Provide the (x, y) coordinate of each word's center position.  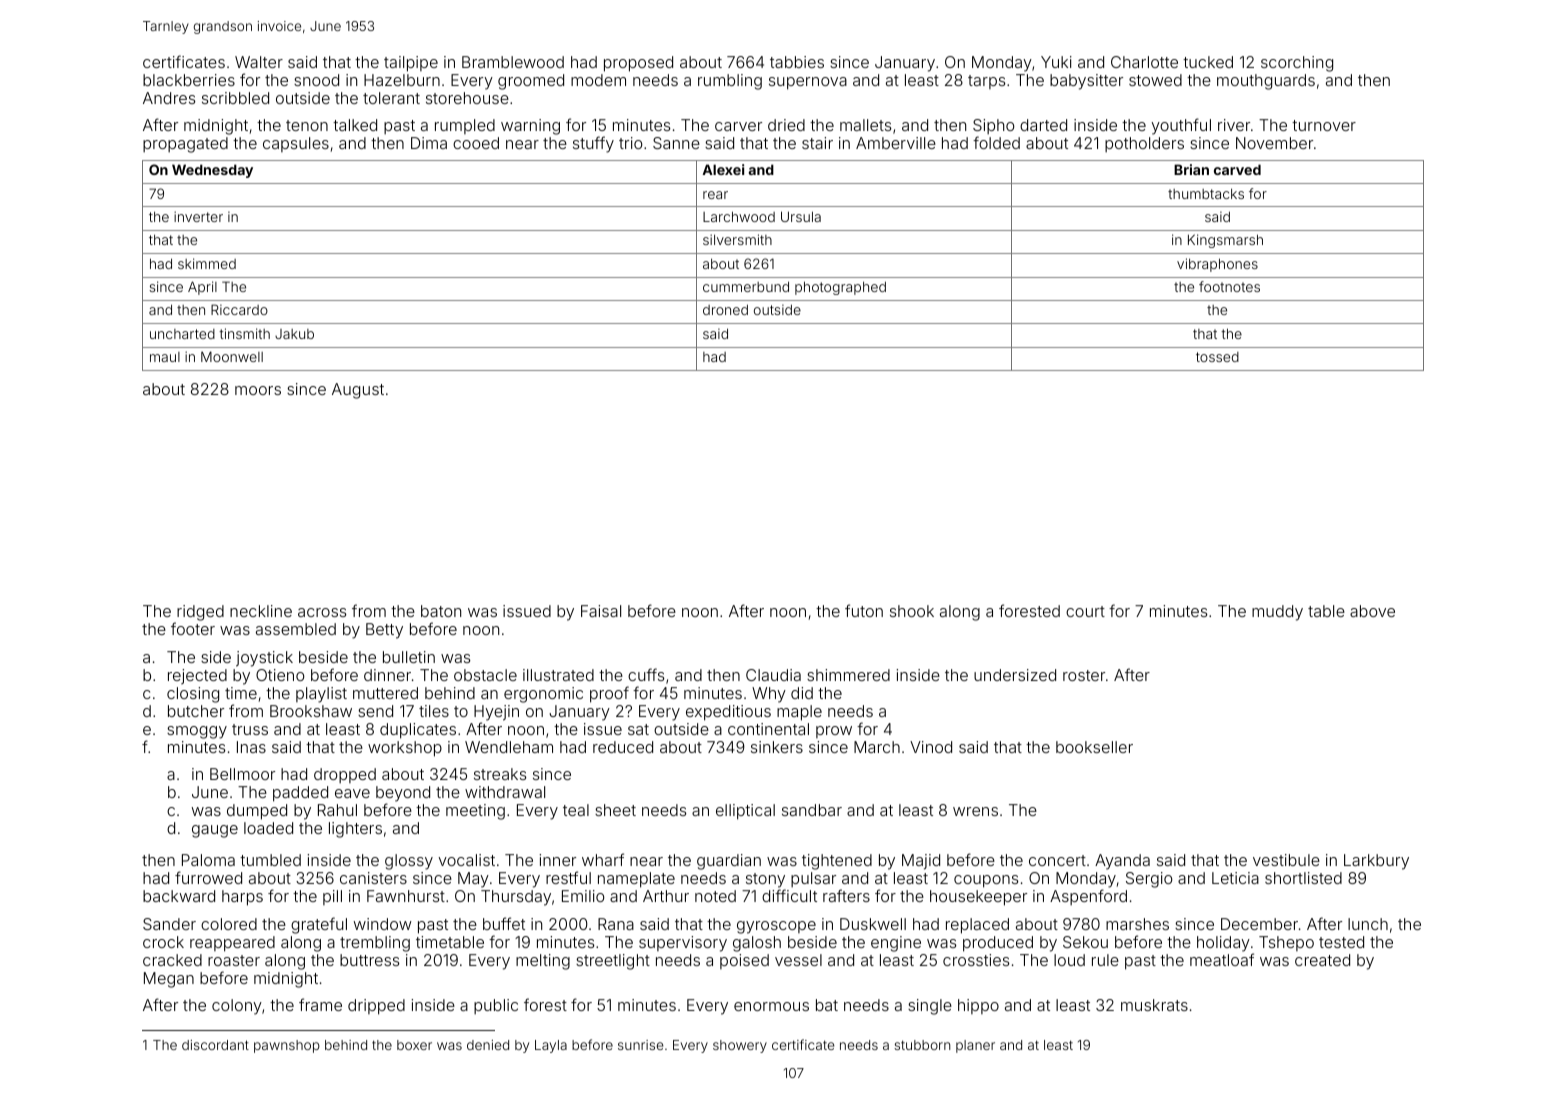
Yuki (1056, 62)
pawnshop (287, 1046)
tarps (986, 82)
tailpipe (411, 64)
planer (975, 1046)
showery (740, 1046)
